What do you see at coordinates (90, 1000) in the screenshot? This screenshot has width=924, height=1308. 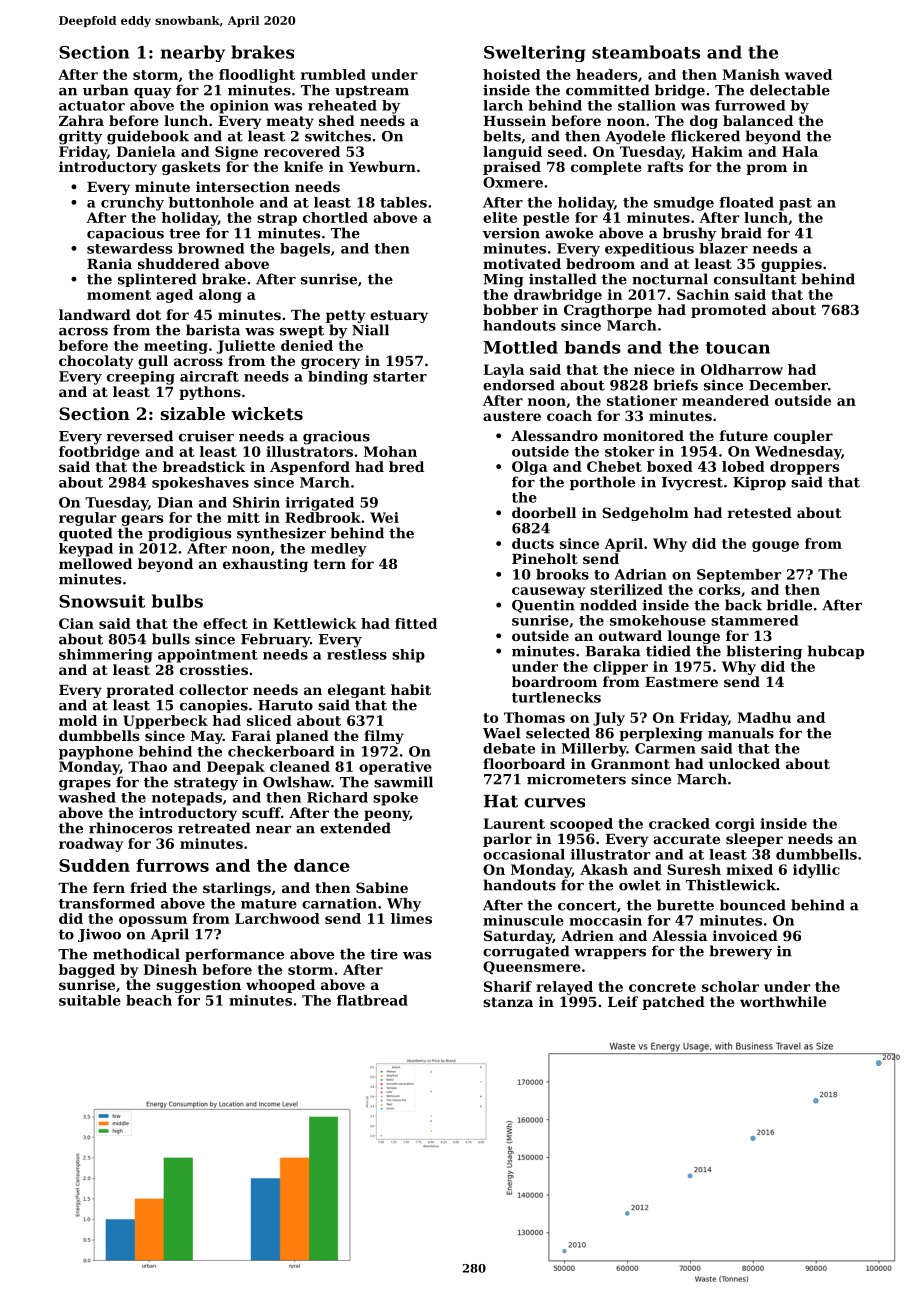 I see `suitable` at bounding box center [90, 1000].
